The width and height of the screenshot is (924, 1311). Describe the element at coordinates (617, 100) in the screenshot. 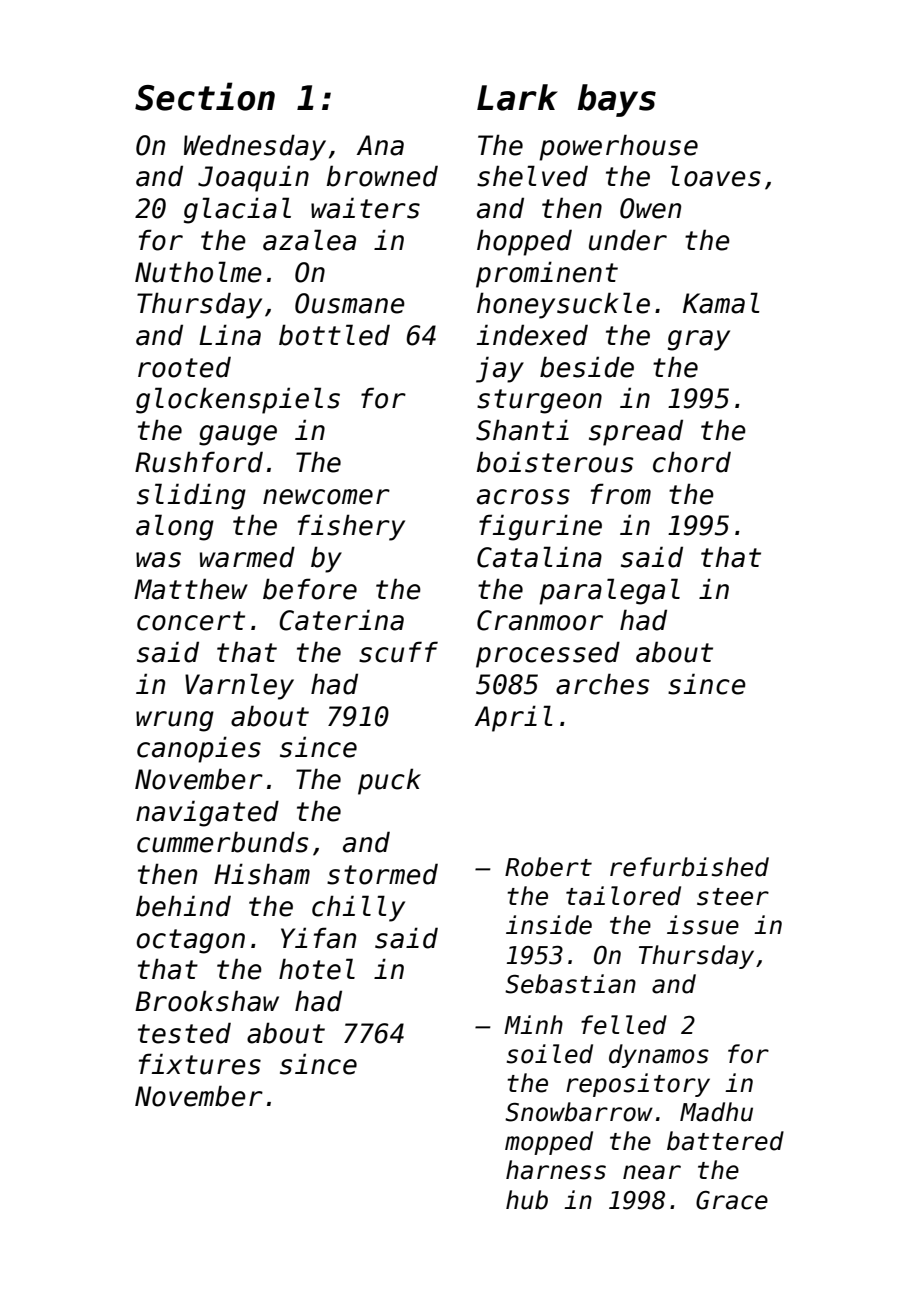

I see `bays` at that location.
